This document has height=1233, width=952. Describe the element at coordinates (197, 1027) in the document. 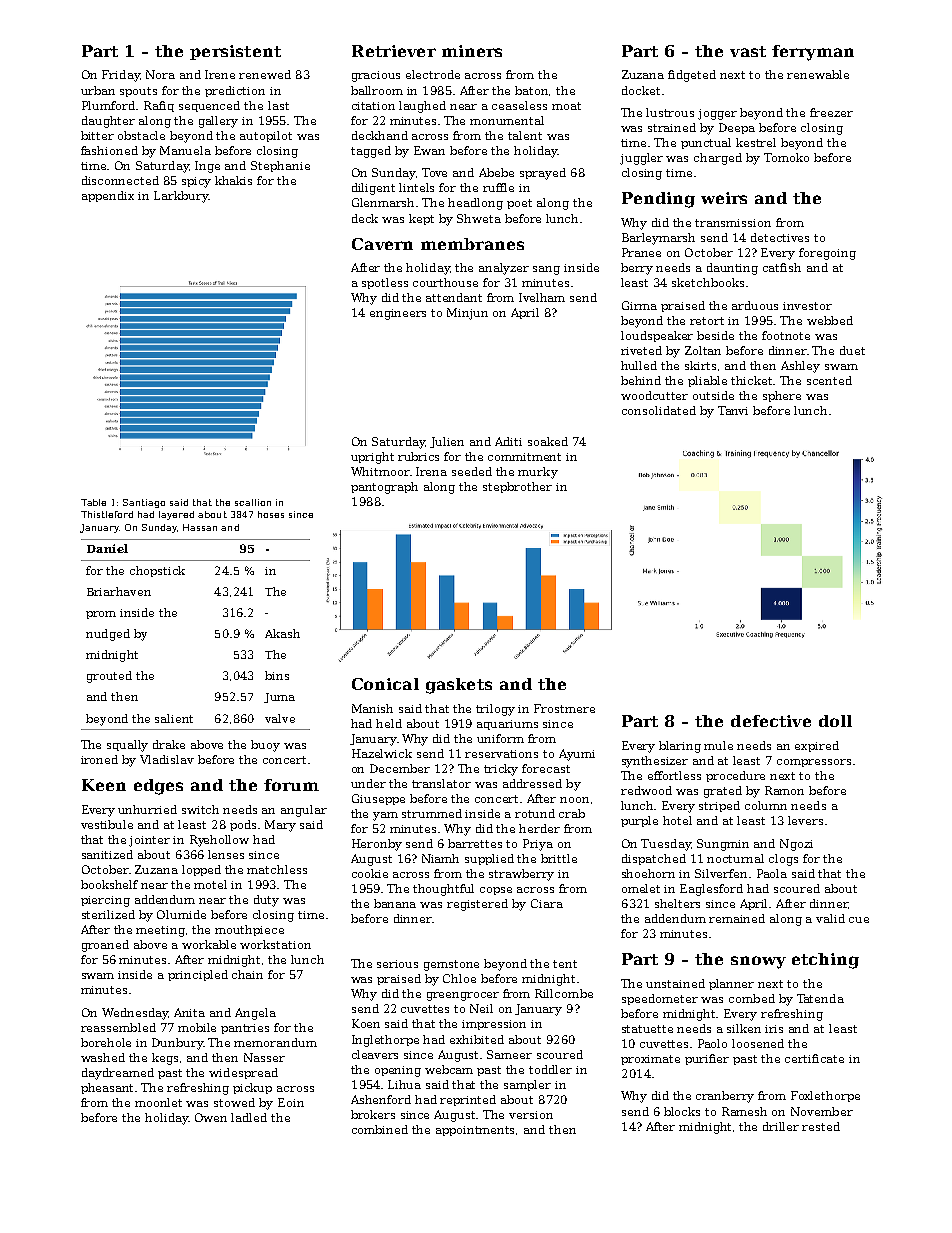

I see `mobile` at that location.
